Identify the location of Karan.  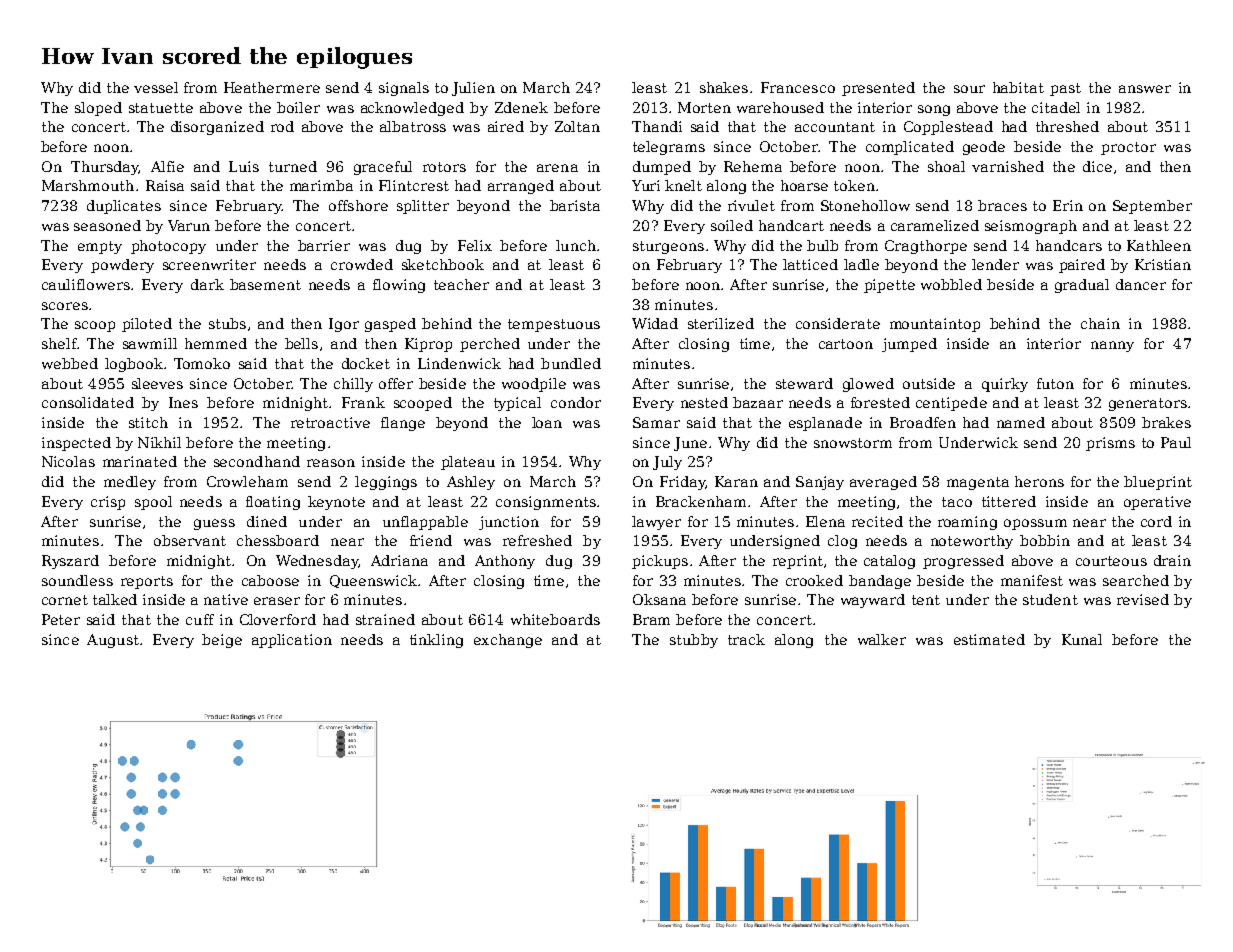
(736, 481).
